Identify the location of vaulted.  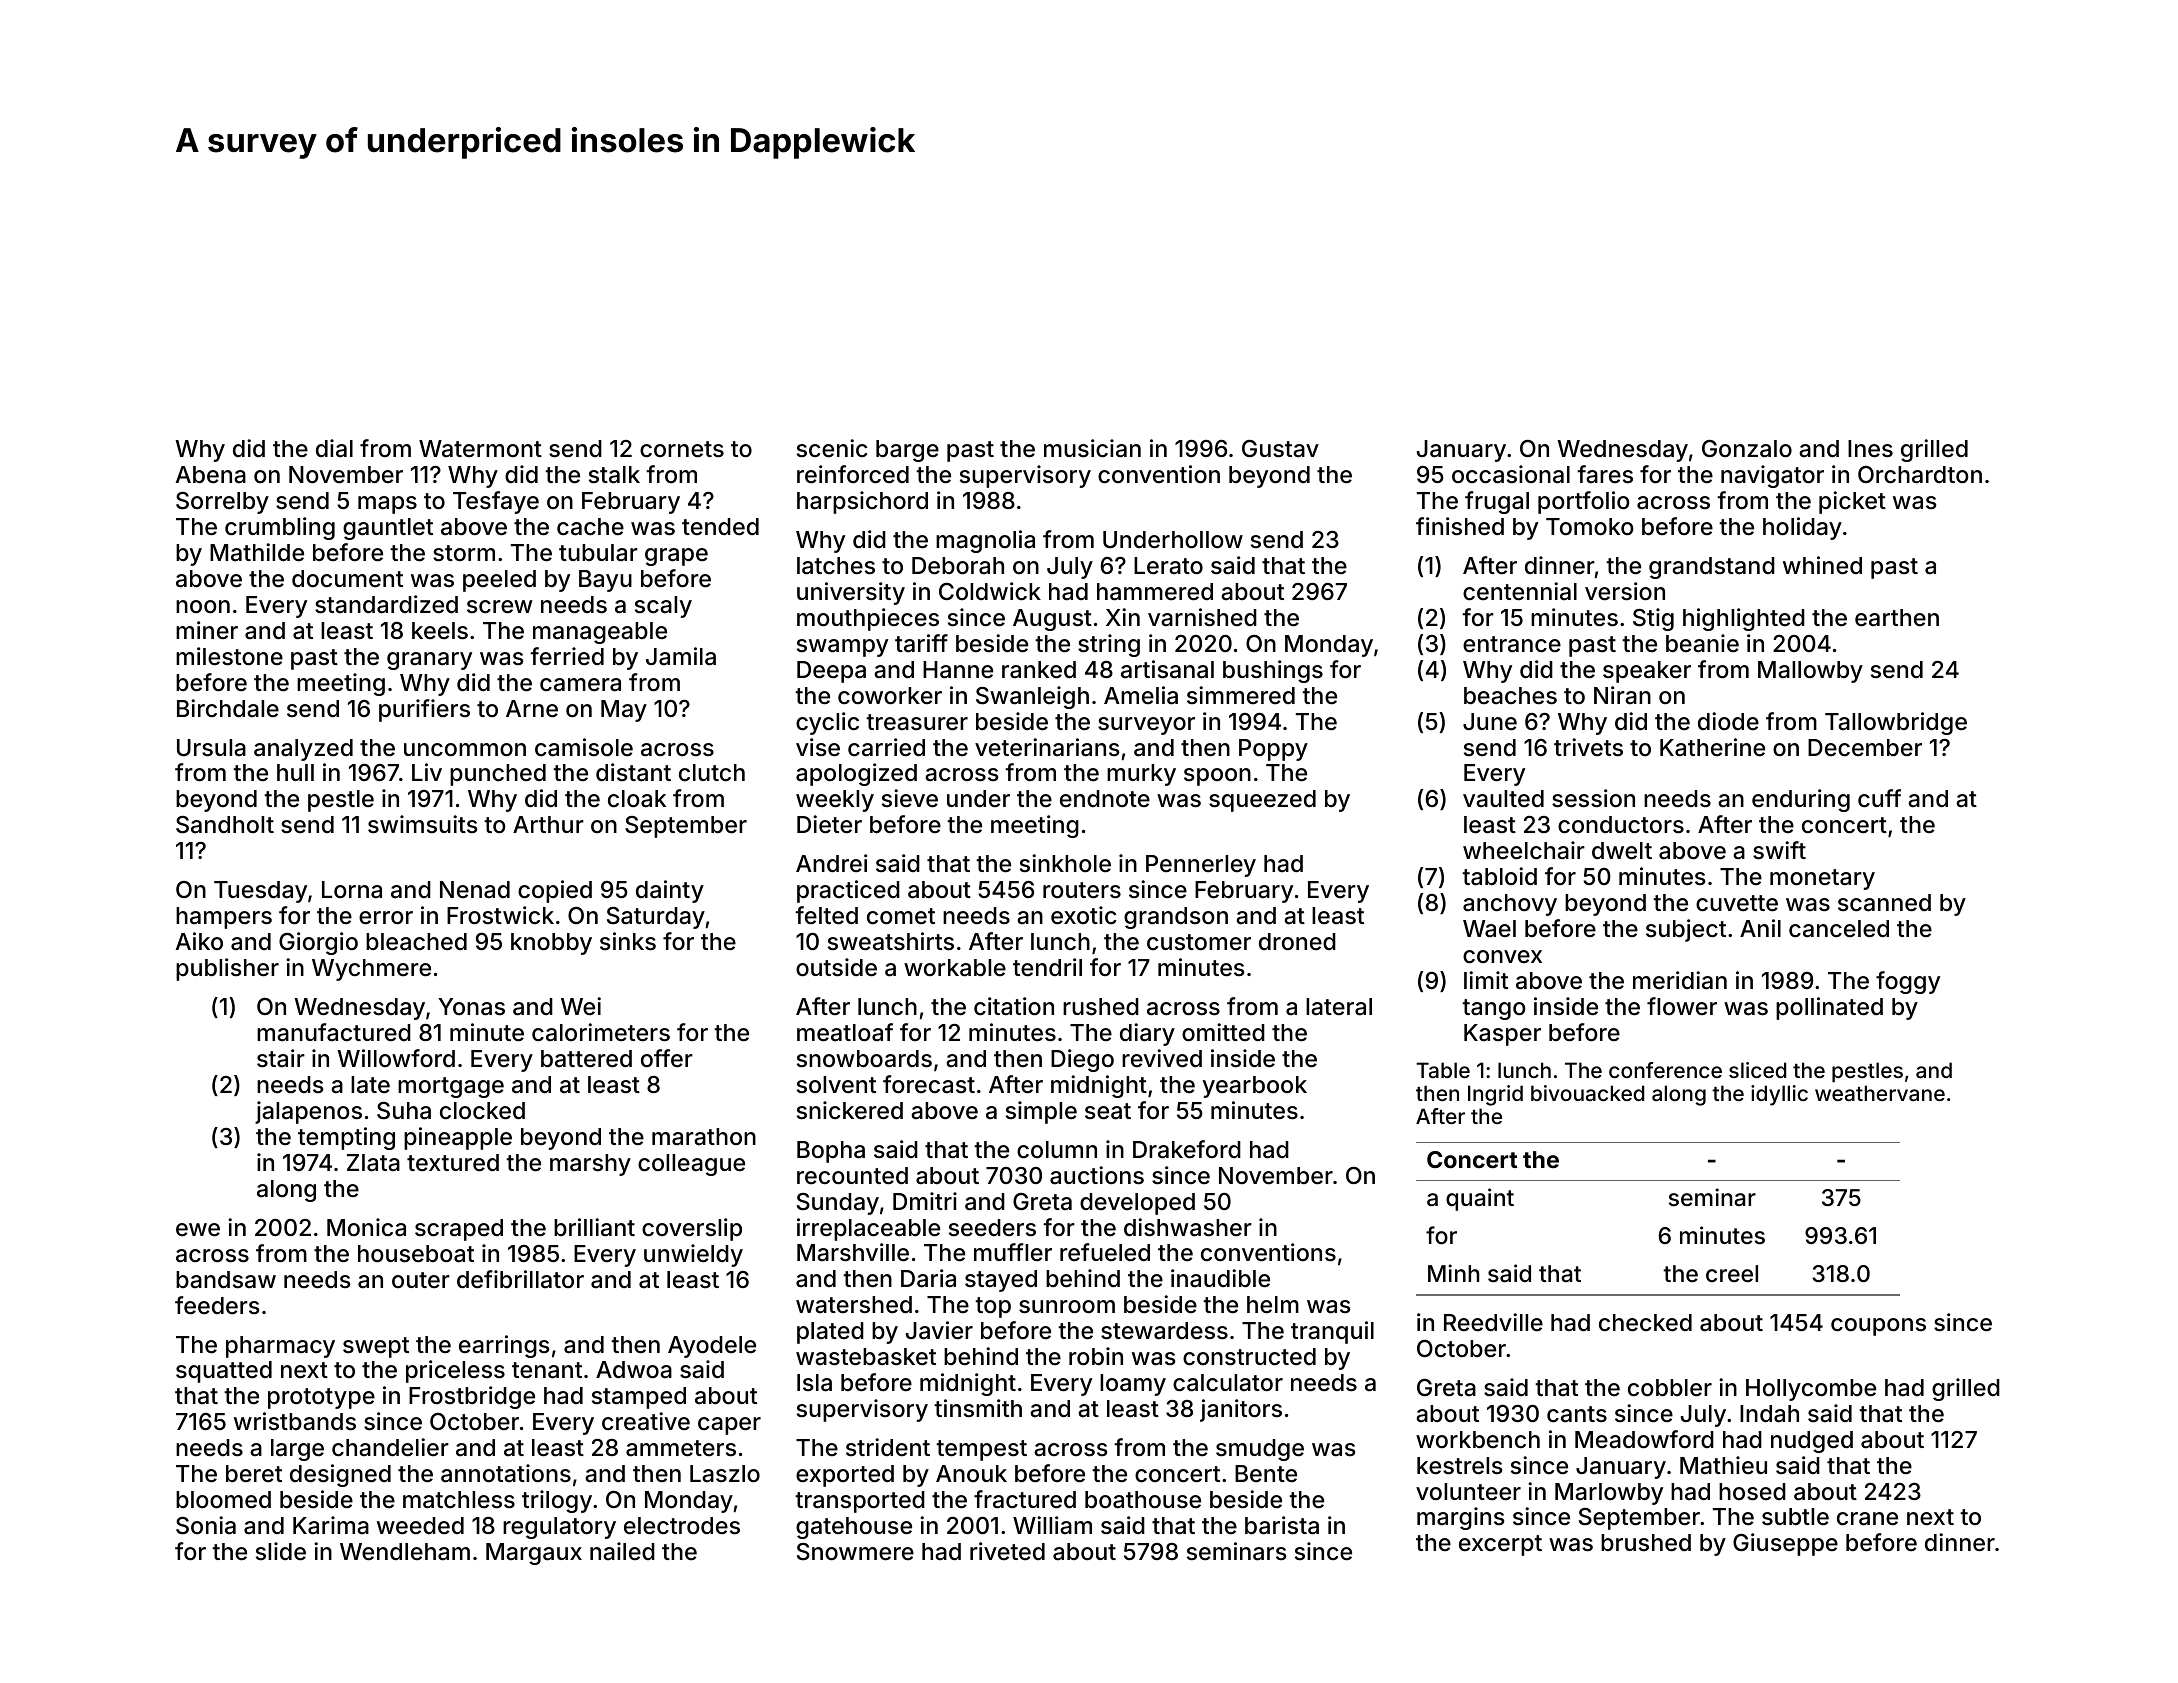
(1503, 799).
